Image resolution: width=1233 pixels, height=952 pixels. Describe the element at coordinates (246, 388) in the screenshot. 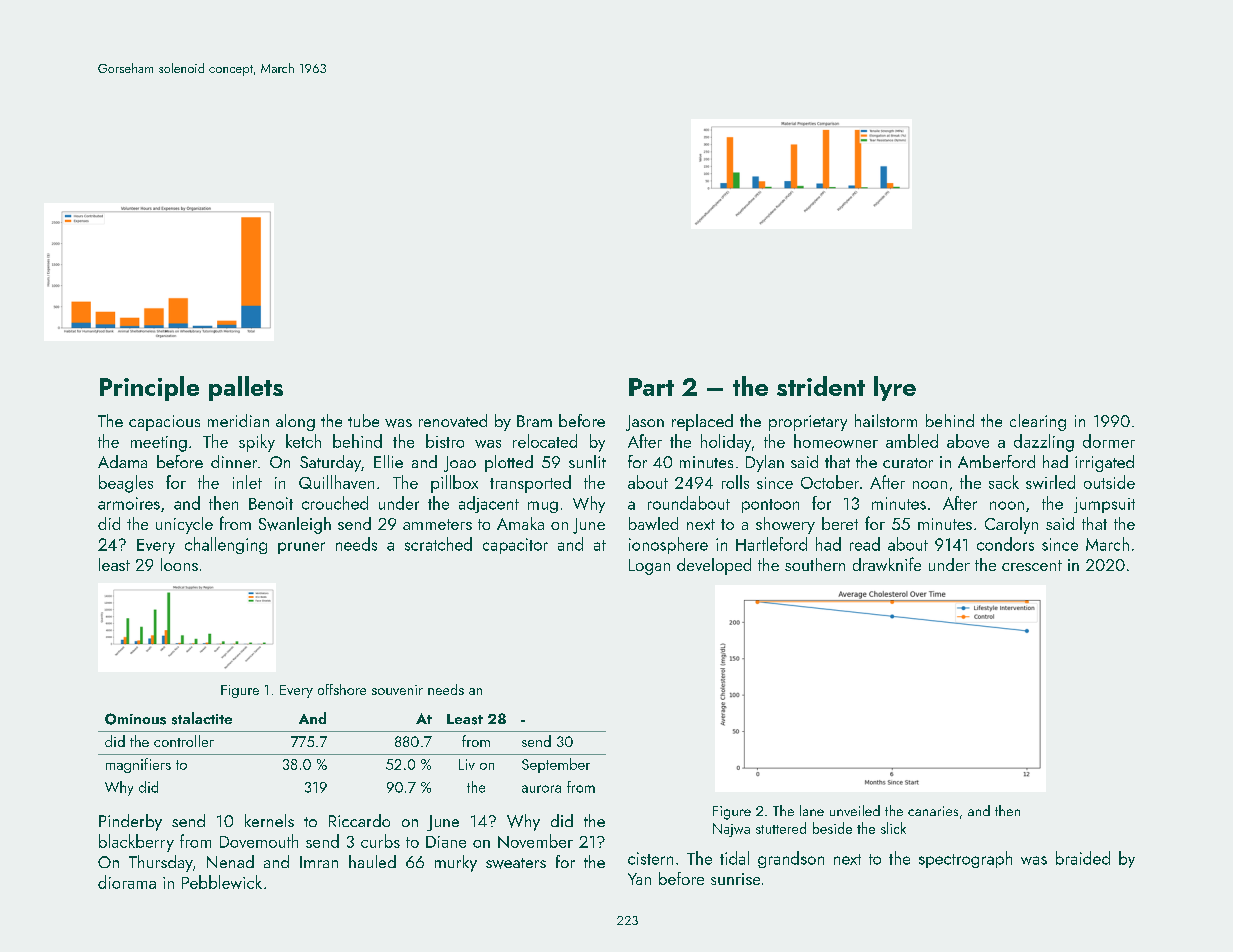

I see `pallets` at that location.
